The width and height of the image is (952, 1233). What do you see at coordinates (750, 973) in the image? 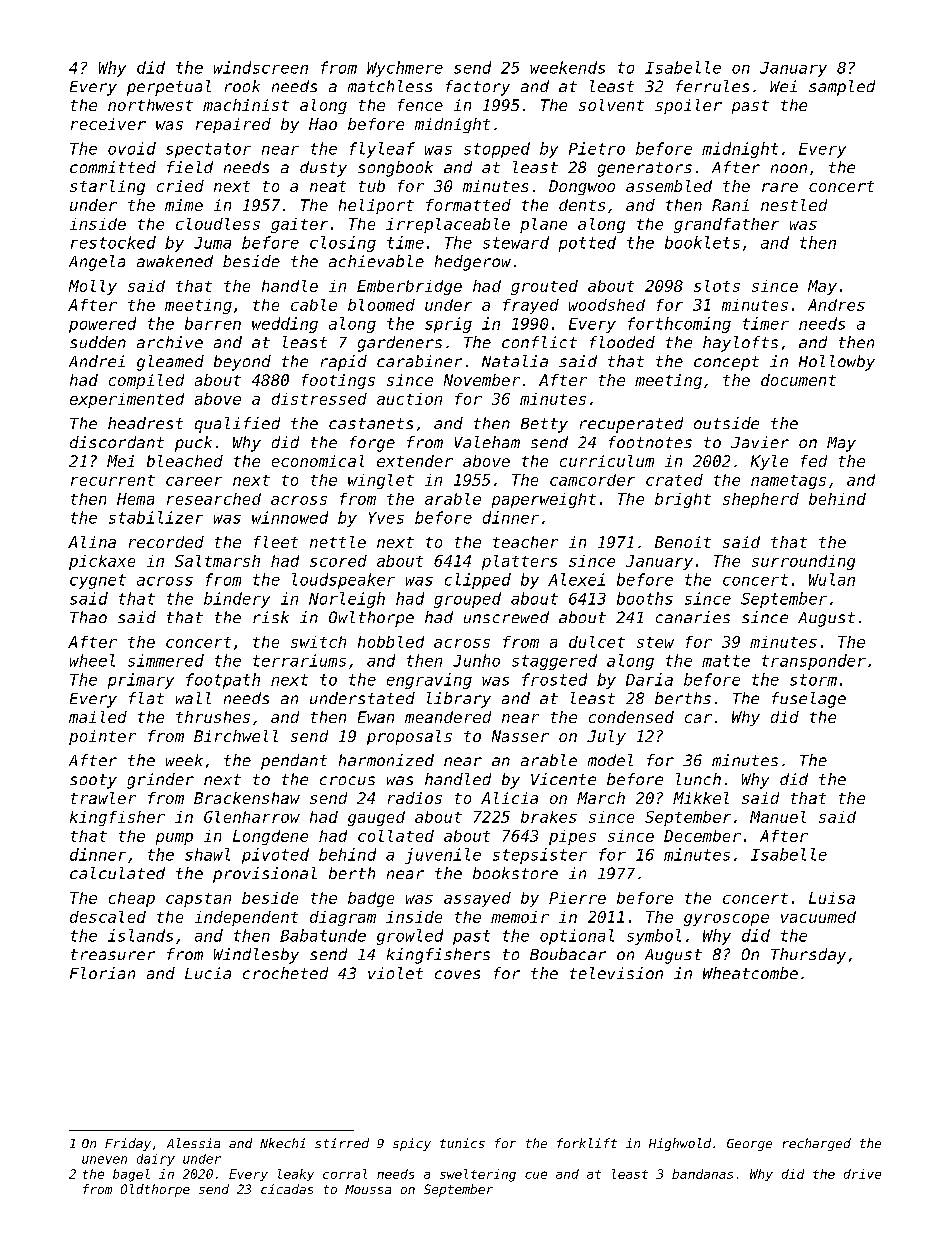
I see `Wheatcombe` at bounding box center [750, 973].
